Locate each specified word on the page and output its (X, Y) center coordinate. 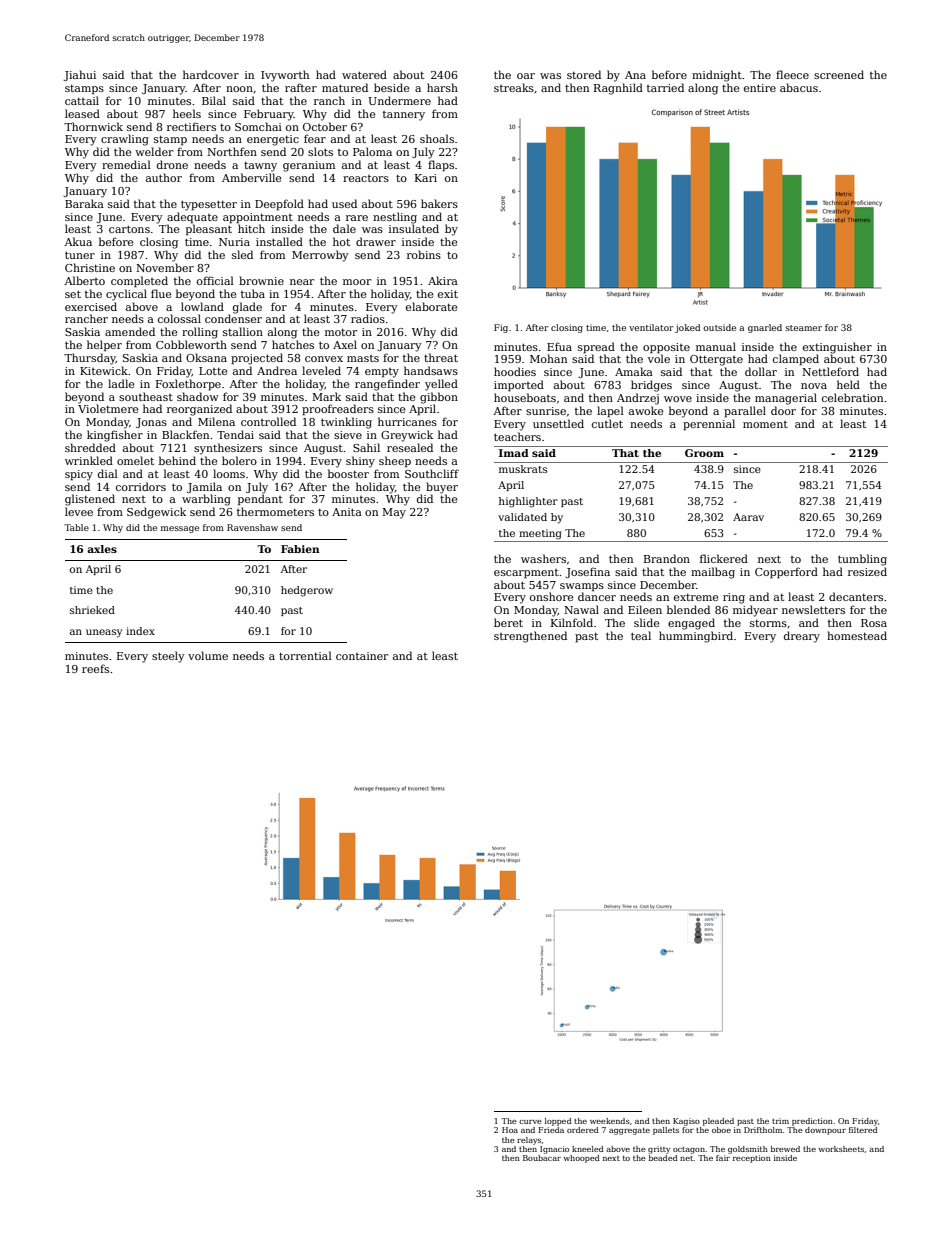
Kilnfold (572, 622)
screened (839, 74)
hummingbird (696, 637)
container (362, 656)
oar (526, 76)
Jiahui (79, 75)
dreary (802, 637)
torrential (305, 655)
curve (530, 1122)
